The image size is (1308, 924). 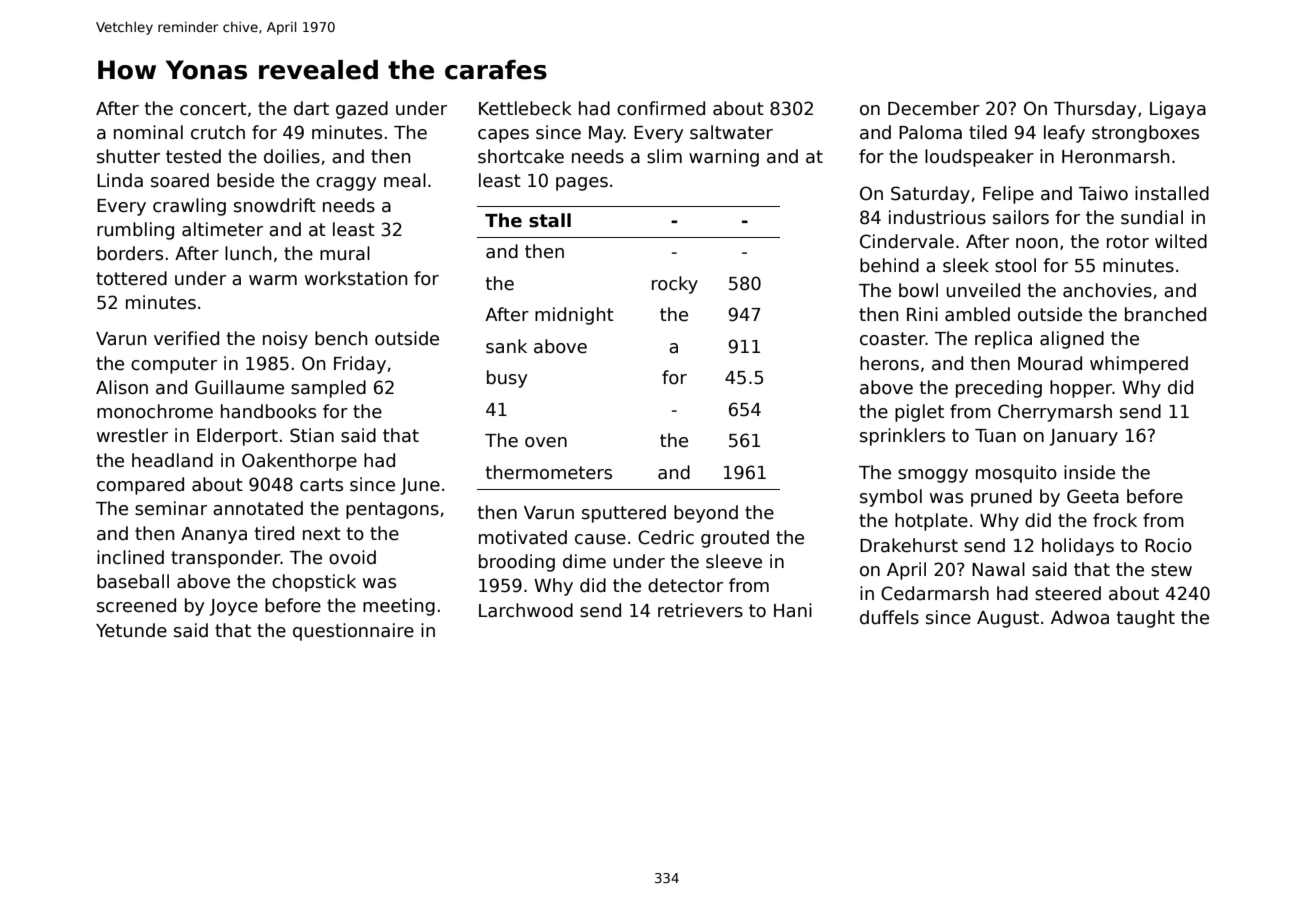 What do you see at coordinates (675, 285) in the page?
I see `rocky` at bounding box center [675, 285].
